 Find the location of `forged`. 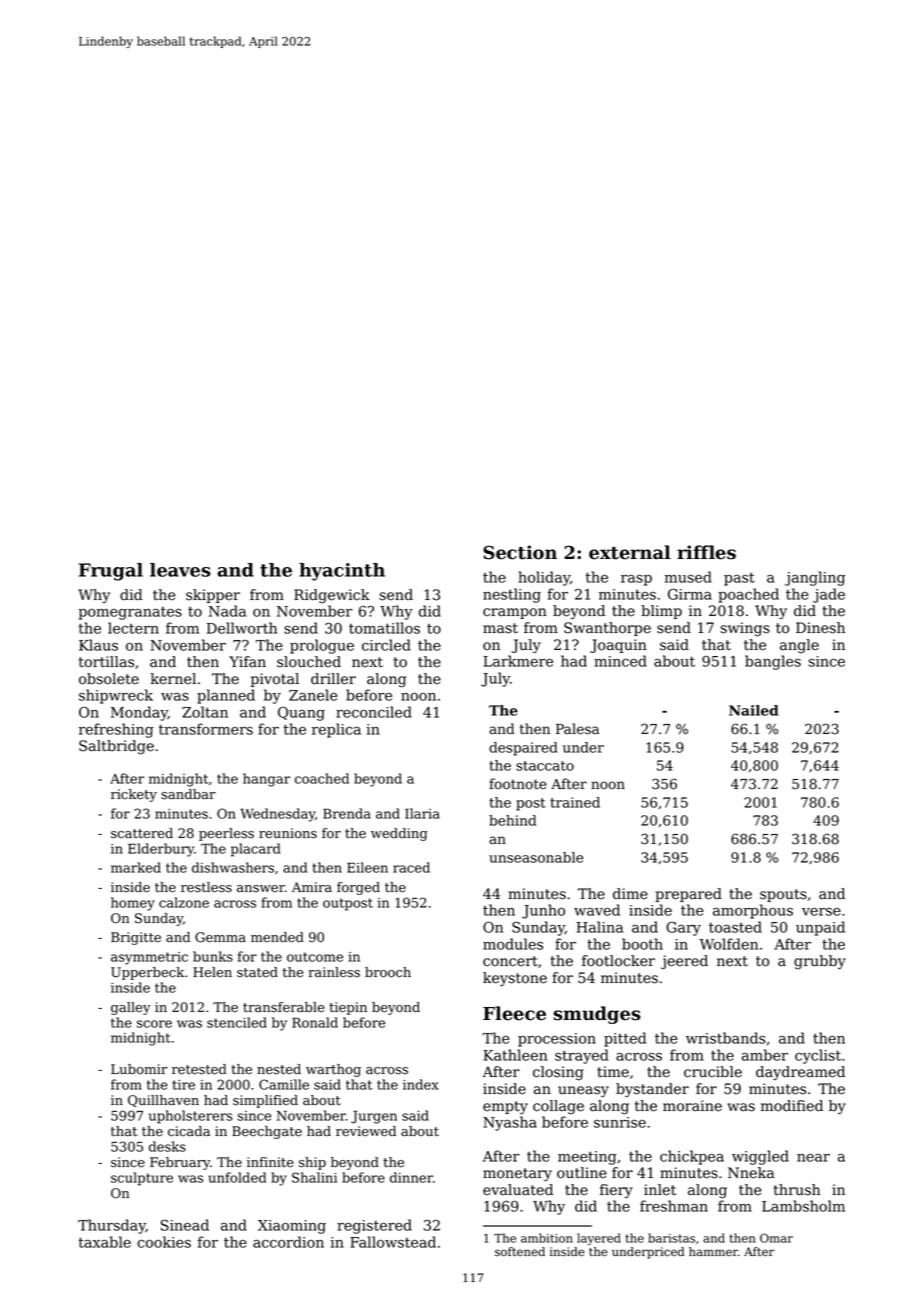

forged is located at coordinates (358, 888).
